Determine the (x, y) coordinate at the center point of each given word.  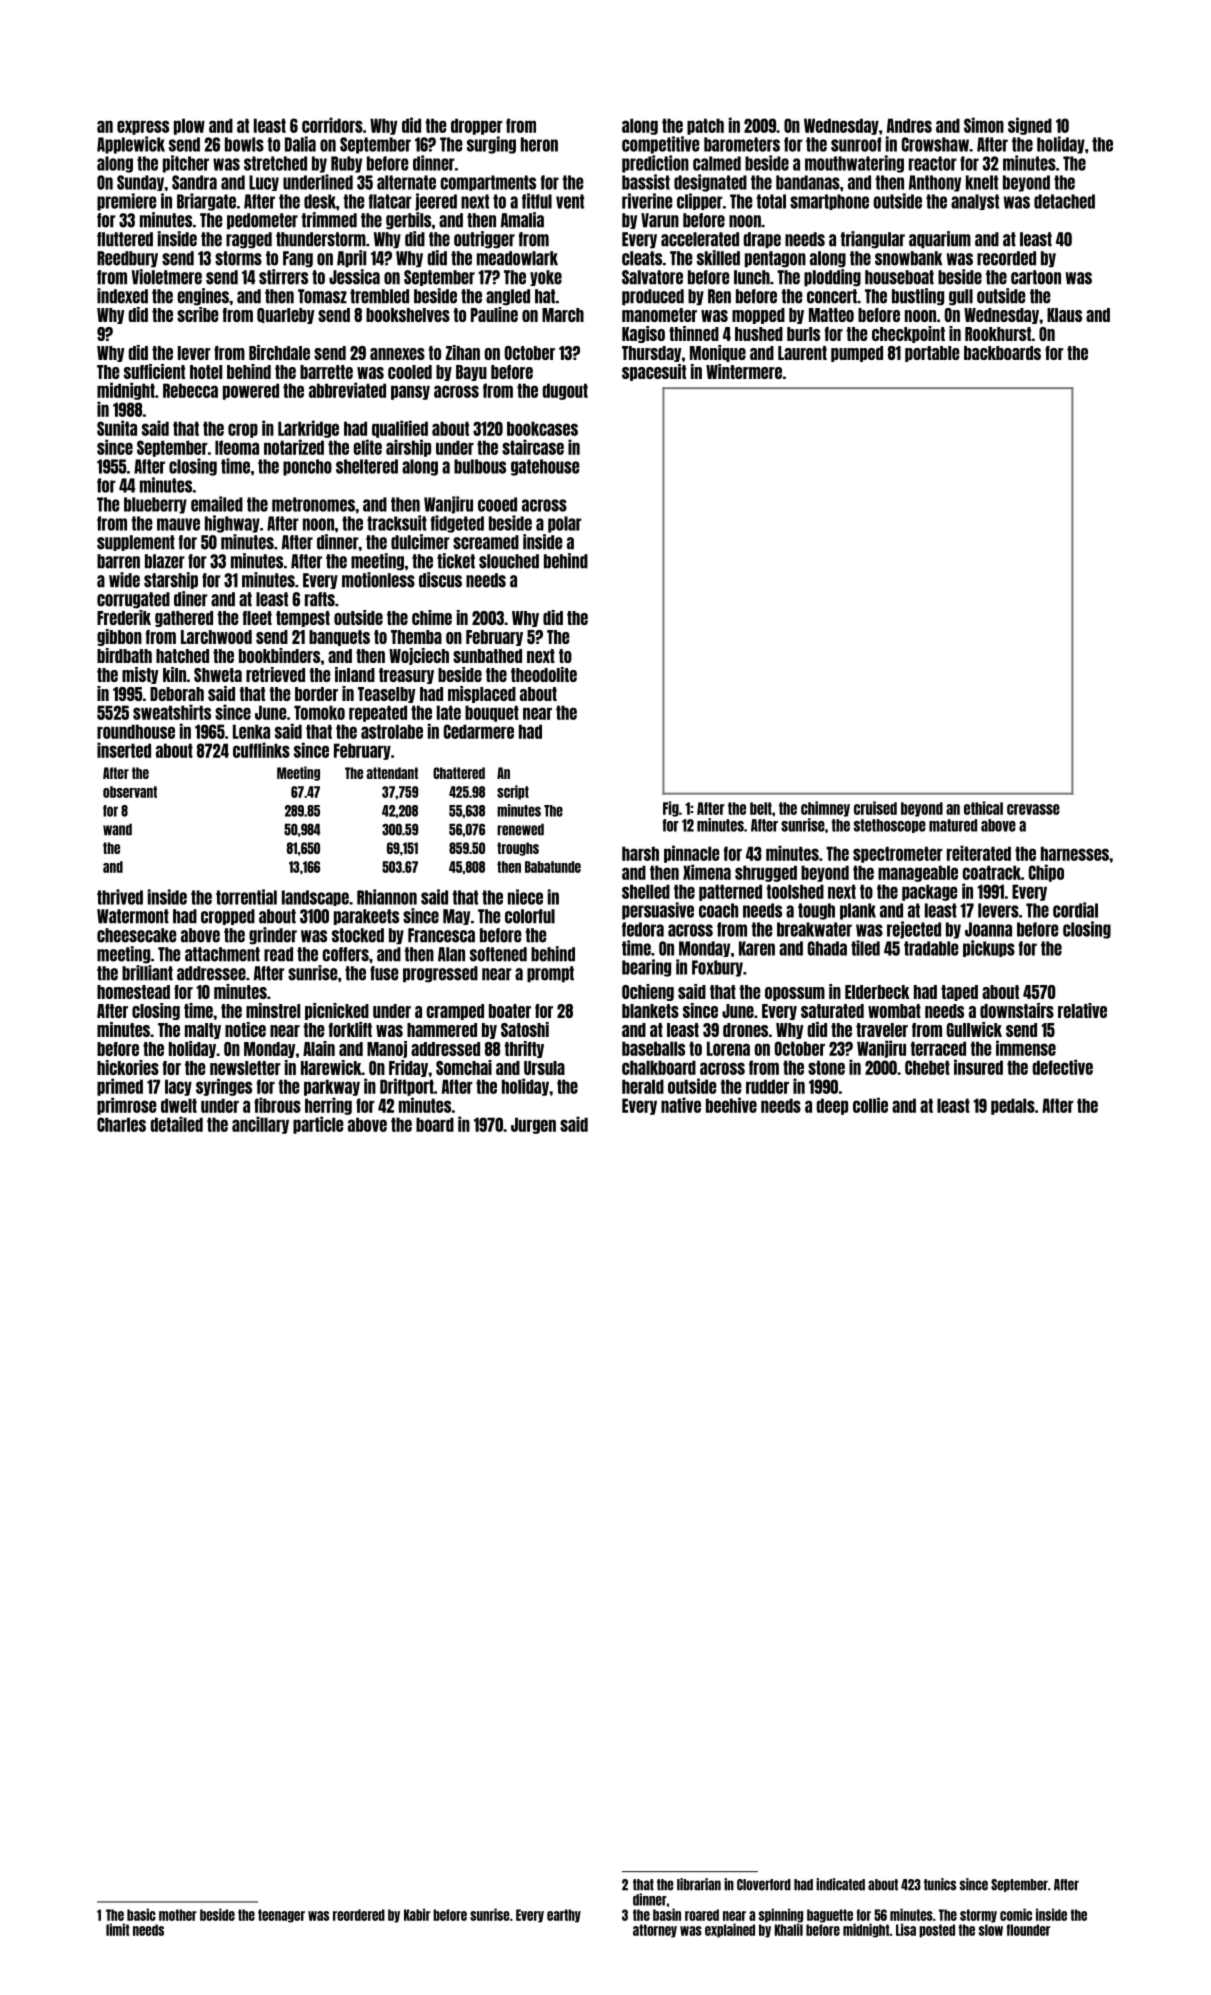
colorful (530, 916)
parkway (332, 1087)
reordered (359, 1915)
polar (565, 524)
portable (932, 354)
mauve (178, 524)
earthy (564, 1916)
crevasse (1033, 809)
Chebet (927, 1067)
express (143, 127)
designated (710, 183)
